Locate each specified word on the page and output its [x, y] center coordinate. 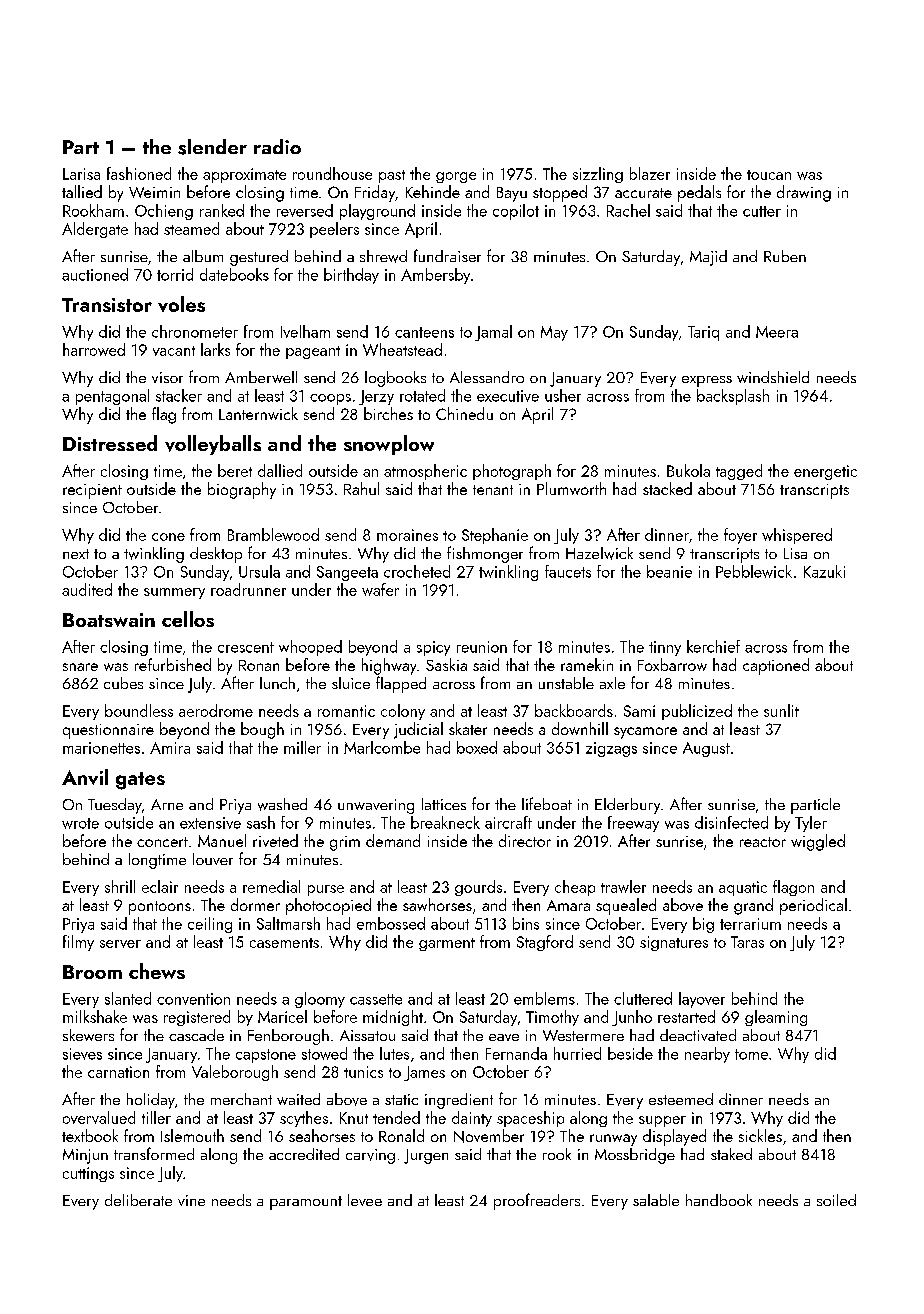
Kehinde [433, 191]
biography [242, 490]
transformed [154, 1153]
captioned [776, 666]
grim [345, 843]
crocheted [417, 571]
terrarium [750, 924]
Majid [708, 258]
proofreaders [537, 1201]
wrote [80, 823]
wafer [380, 589]
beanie [669, 571]
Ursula [259, 571]
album [203, 256]
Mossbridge [635, 1156]
